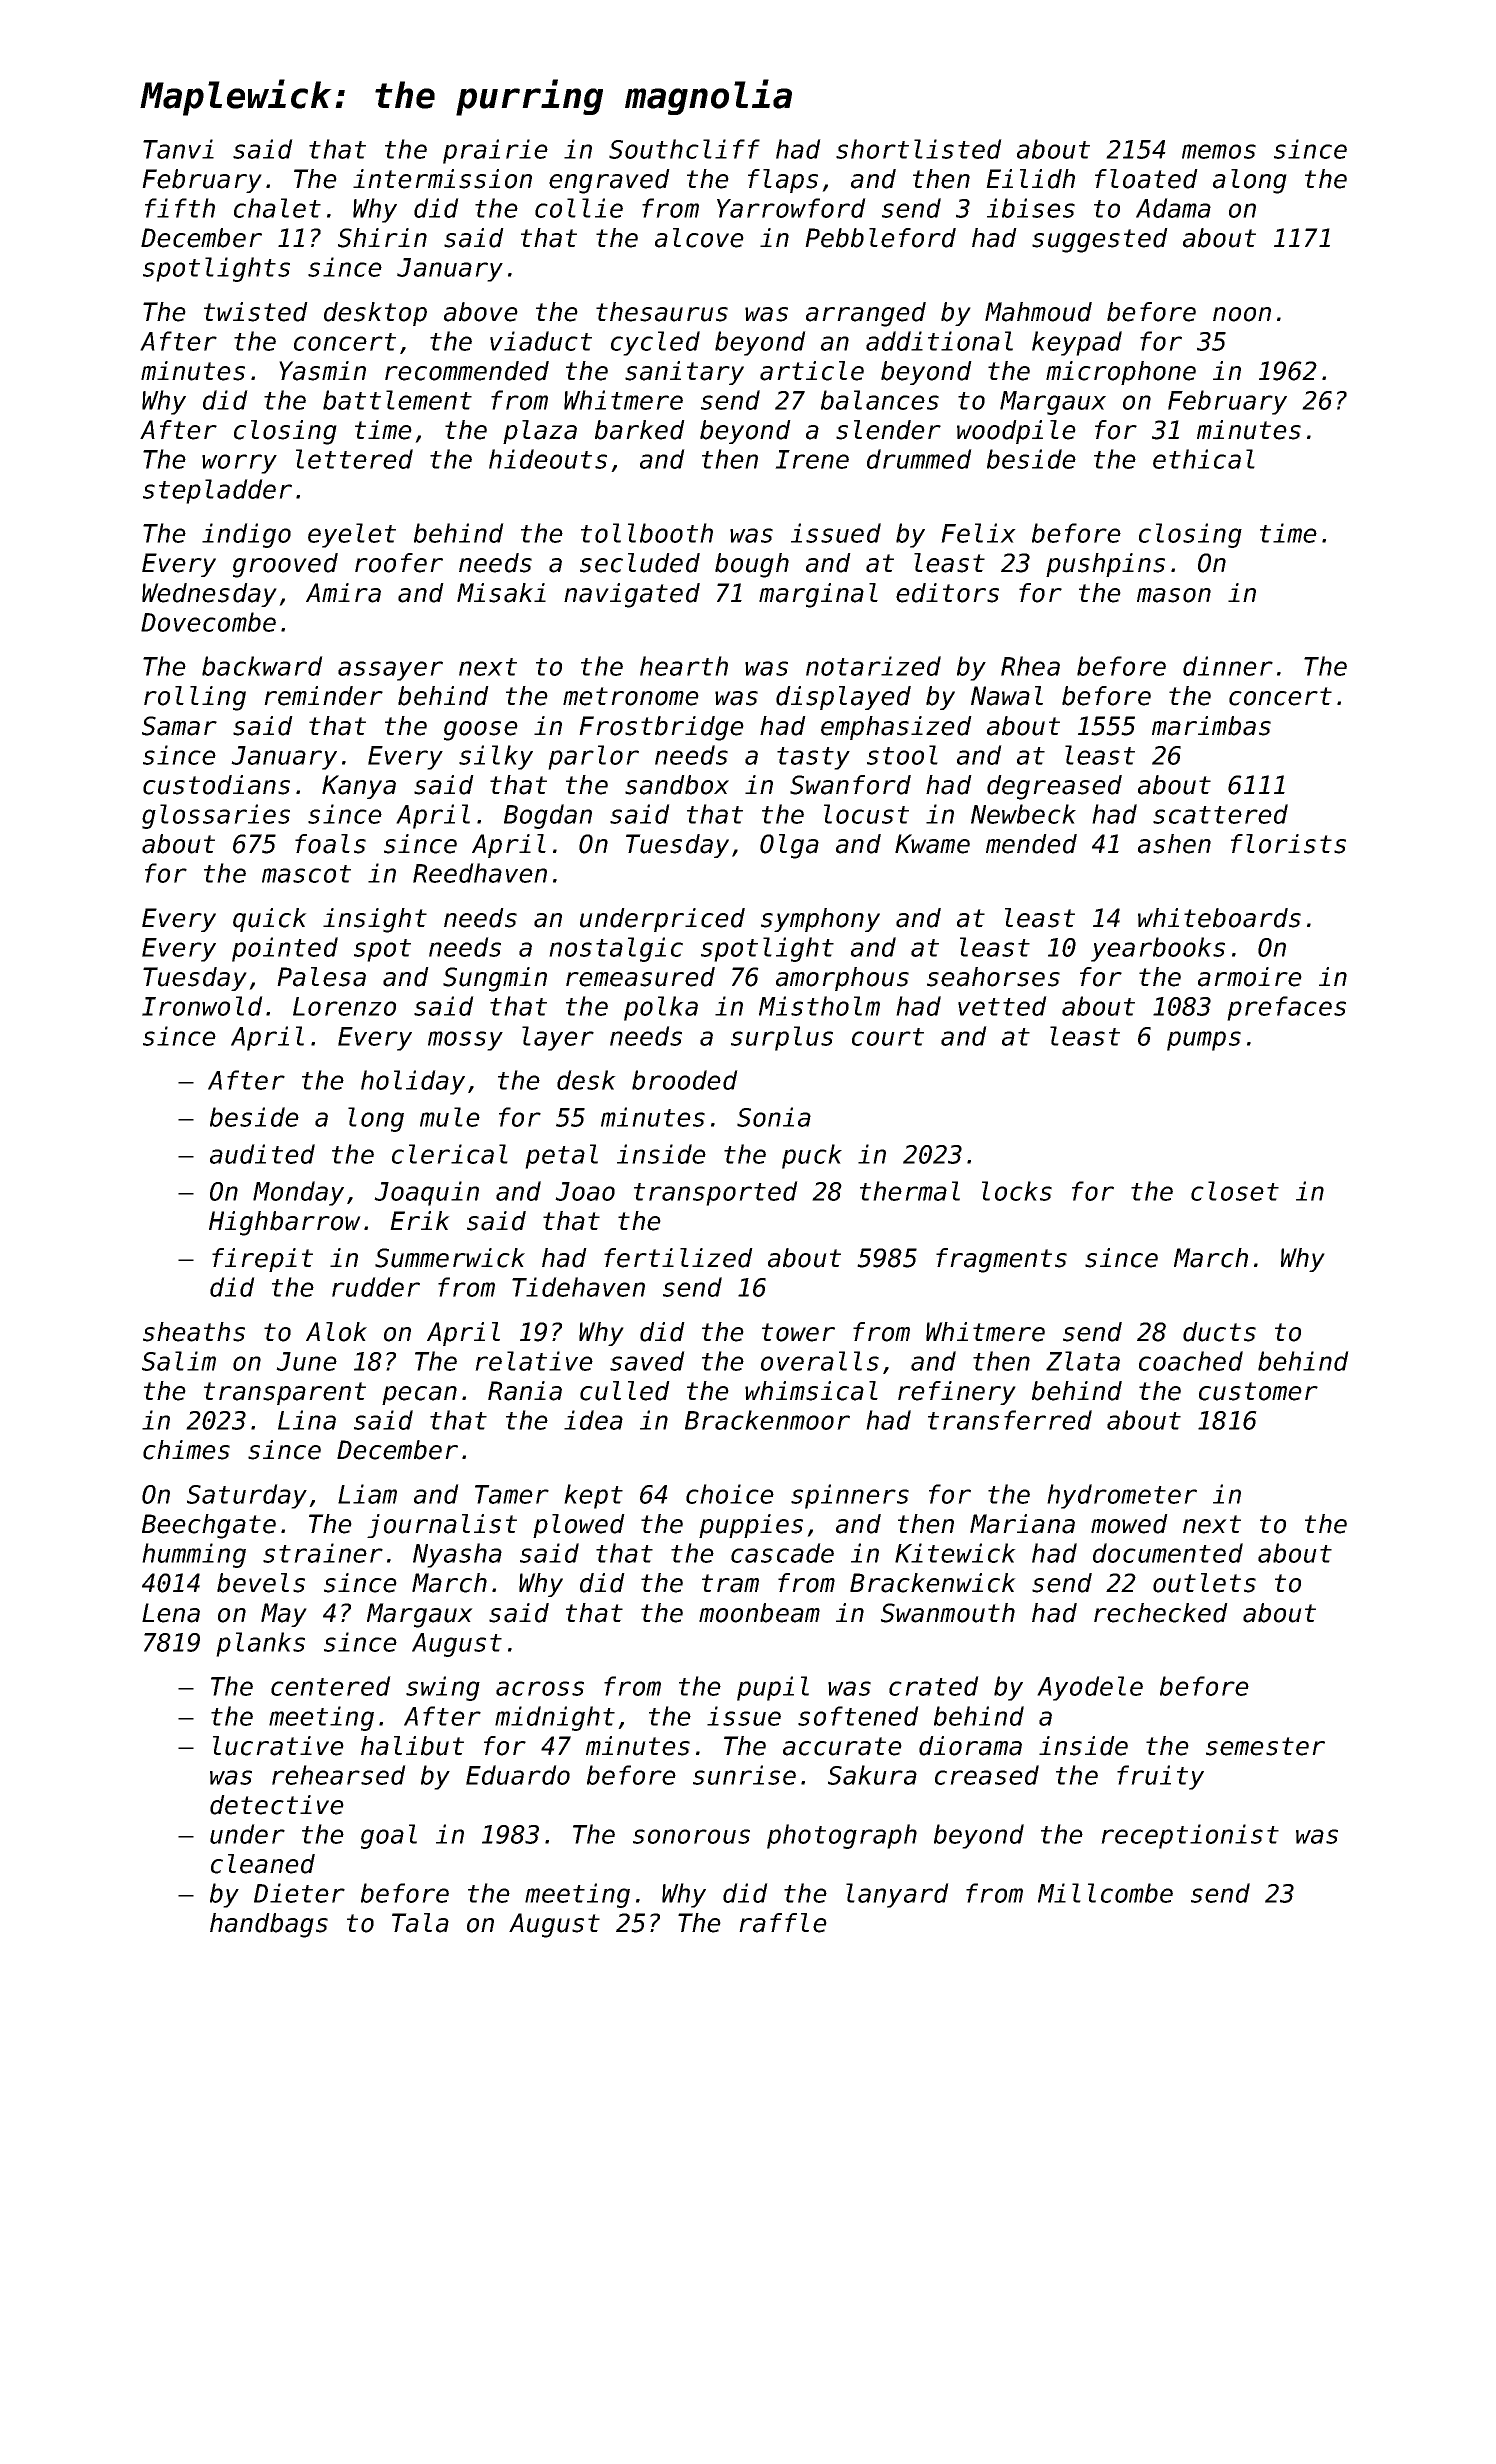 The height and width of the image is (2464, 1496). I want to click on mason, so click(1174, 595).
